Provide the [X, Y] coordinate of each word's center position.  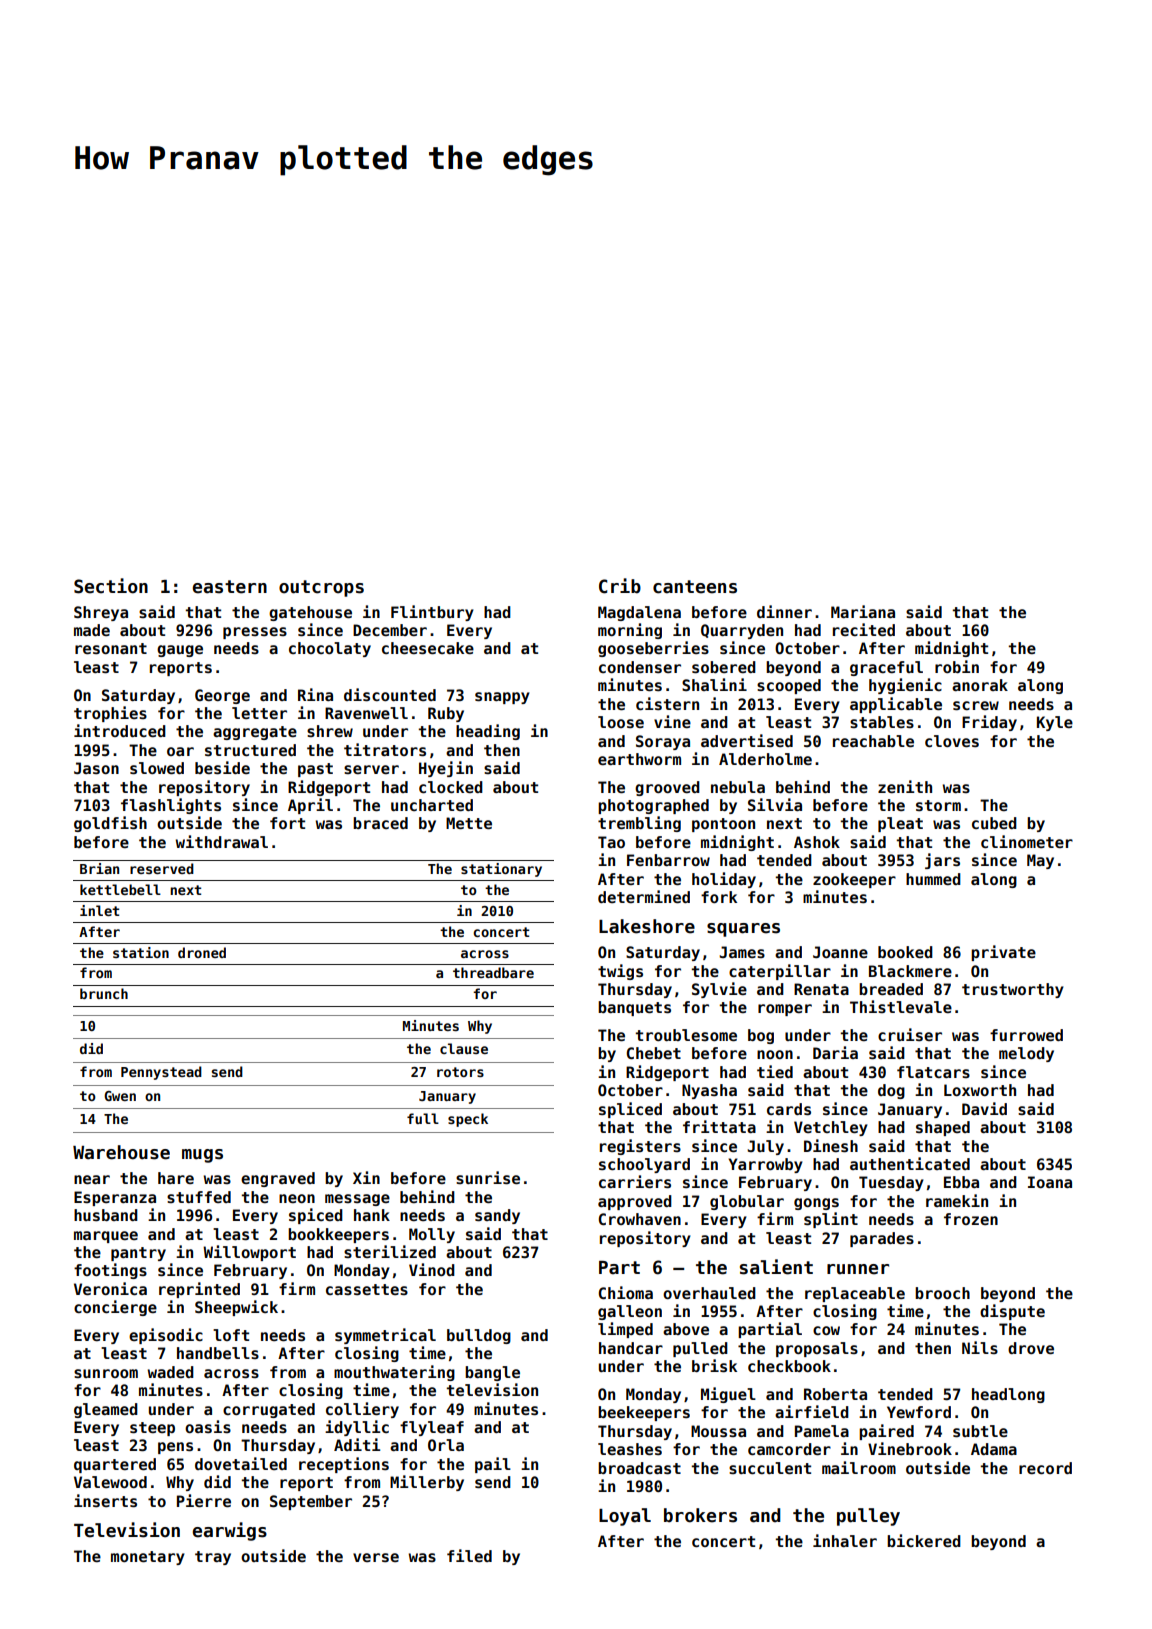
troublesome [686, 1035]
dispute [1012, 1312]
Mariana [863, 611]
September [311, 1502]
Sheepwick [236, 1308]
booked [905, 952]
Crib [620, 586]
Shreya [101, 613]
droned [202, 952]
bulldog [479, 1336]
